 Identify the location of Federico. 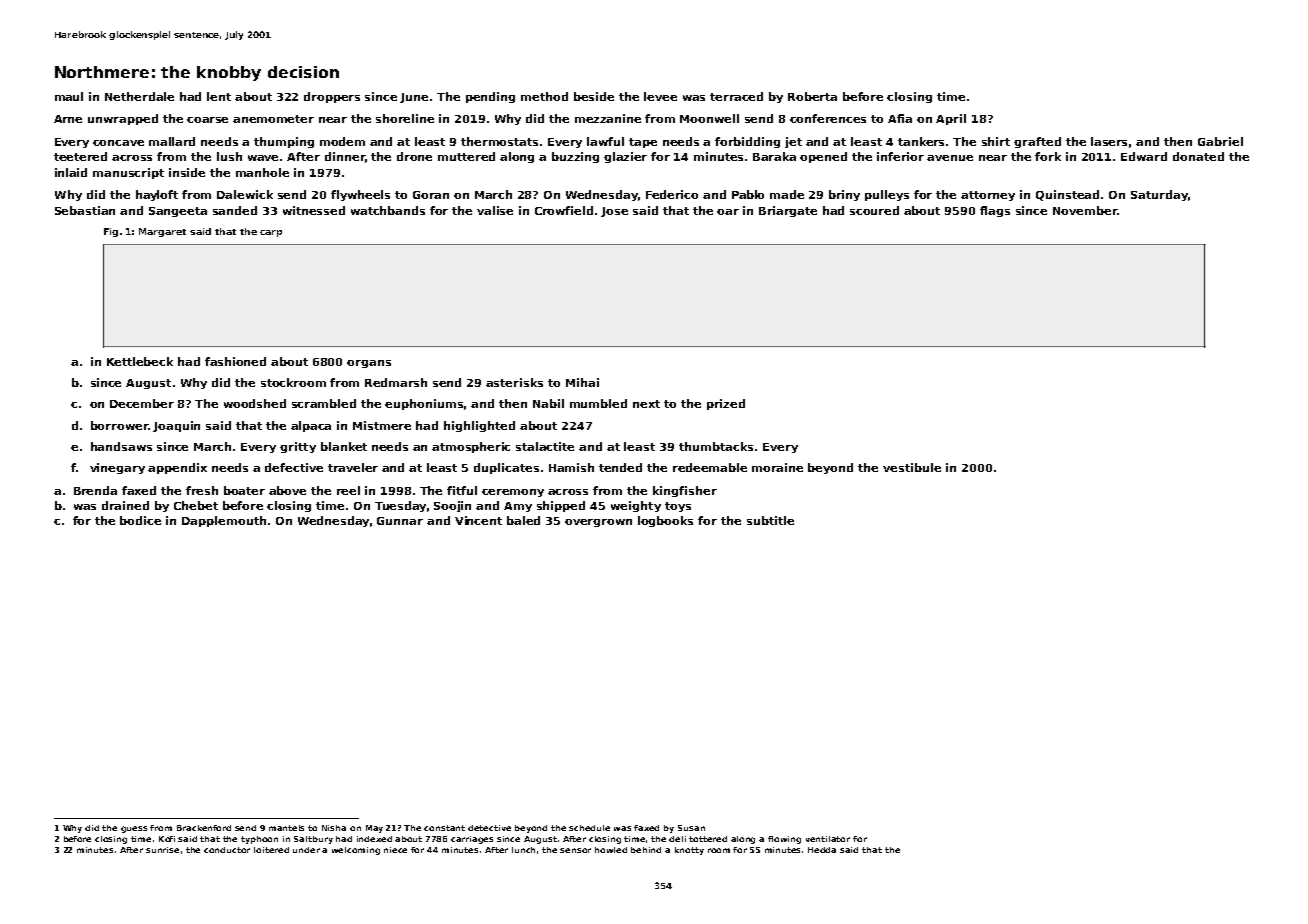
(672, 194).
